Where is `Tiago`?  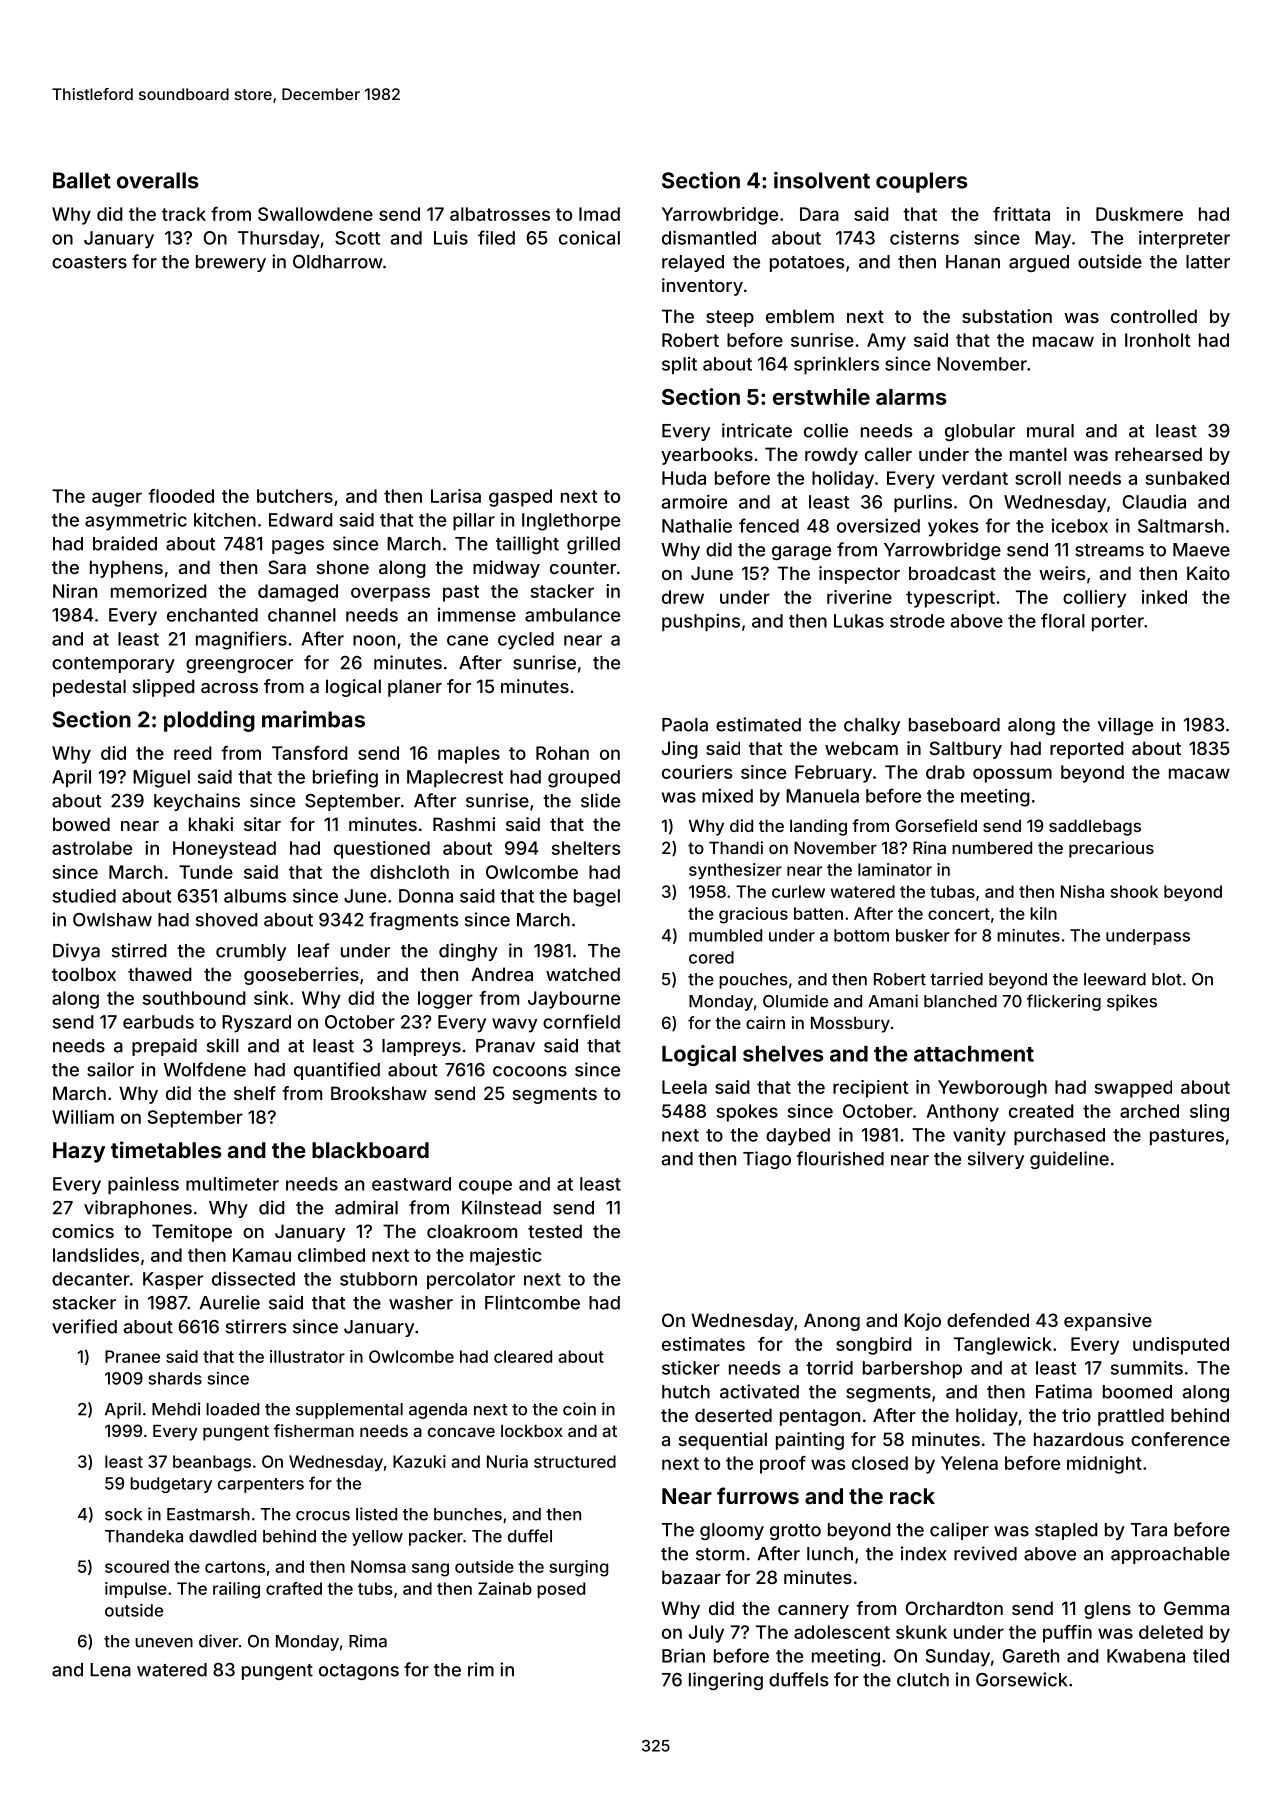 Tiago is located at coordinates (767, 1160).
